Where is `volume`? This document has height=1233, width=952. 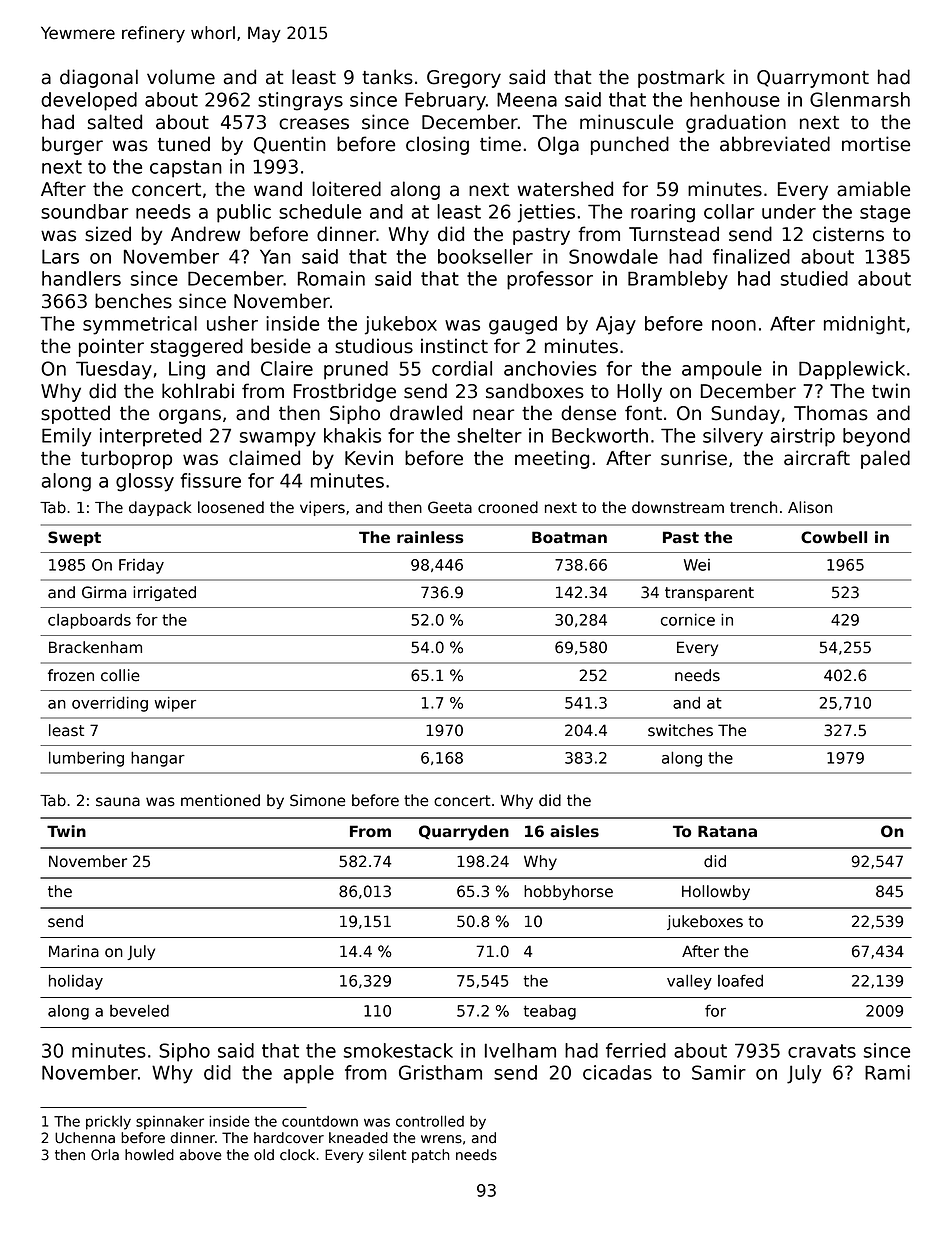
volume is located at coordinates (181, 77).
